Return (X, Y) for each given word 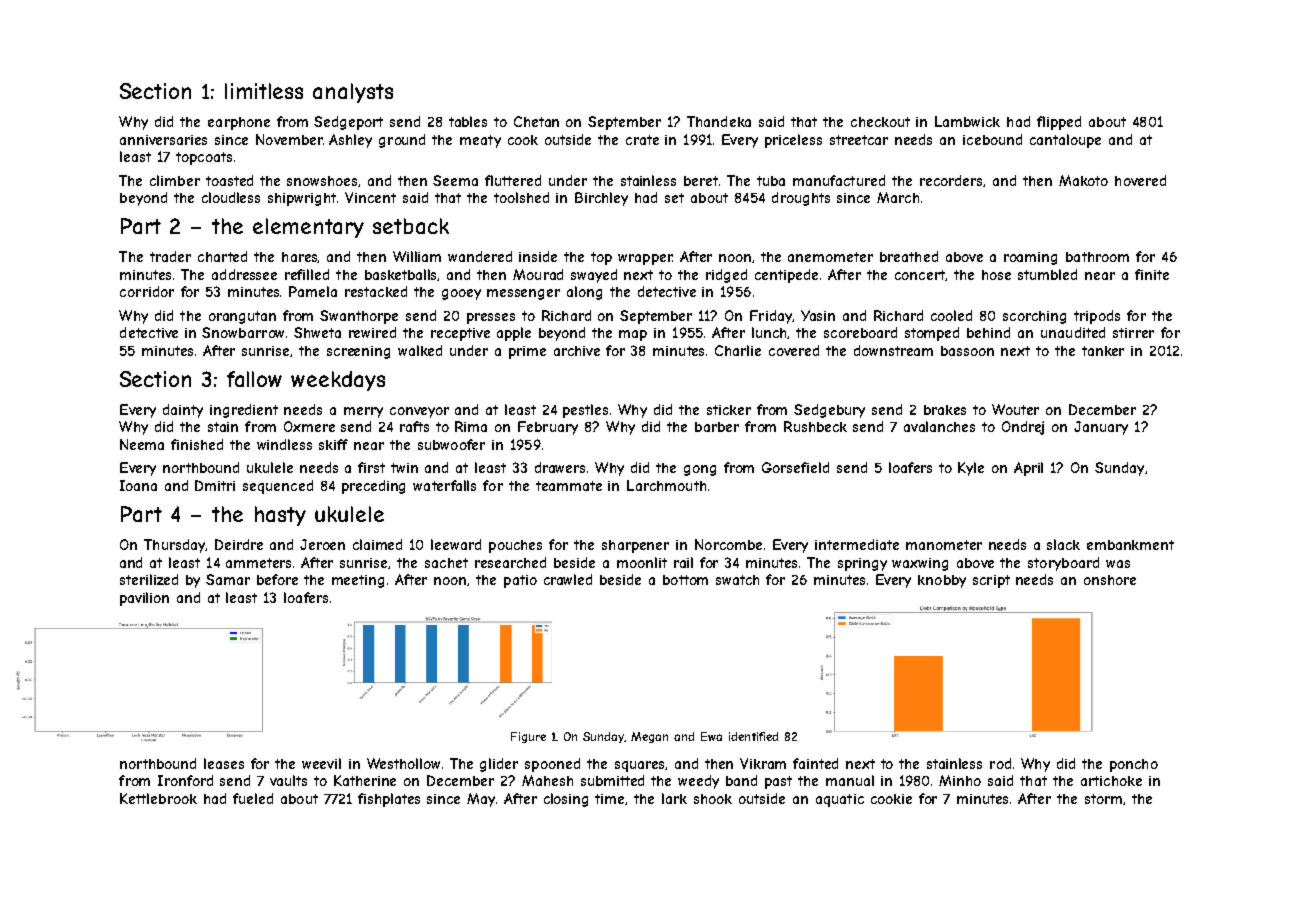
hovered (1140, 180)
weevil (321, 763)
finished (197, 444)
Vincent (370, 197)
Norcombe (728, 544)
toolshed (521, 197)
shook (713, 799)
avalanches (939, 426)
